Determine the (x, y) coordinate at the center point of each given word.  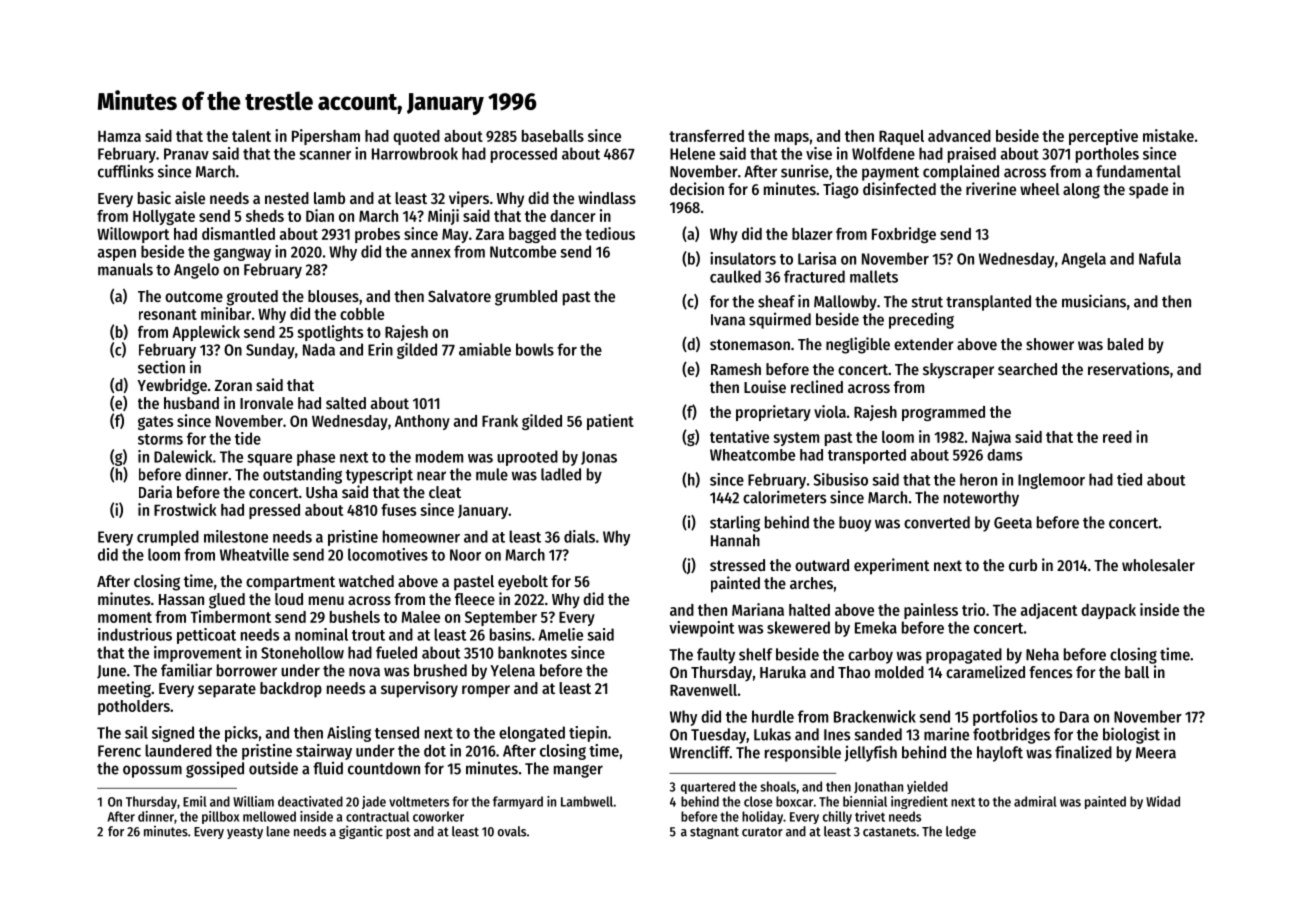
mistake (1168, 135)
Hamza (119, 136)
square (269, 460)
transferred (706, 136)
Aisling (349, 734)
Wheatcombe (752, 455)
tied (1129, 479)
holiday (762, 817)
